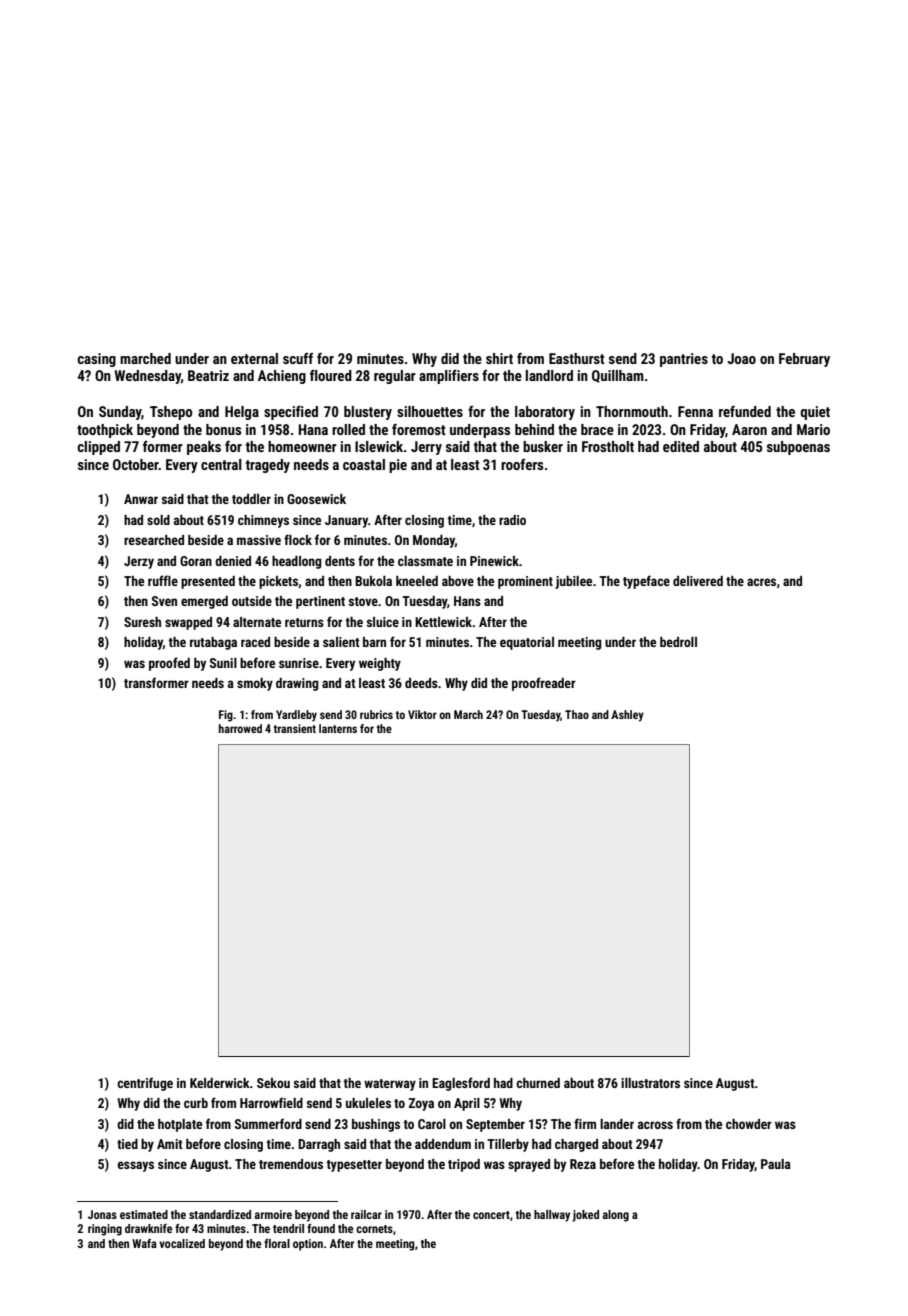 The width and height of the screenshot is (908, 1316). What do you see at coordinates (646, 582) in the screenshot?
I see `typeface` at bounding box center [646, 582].
